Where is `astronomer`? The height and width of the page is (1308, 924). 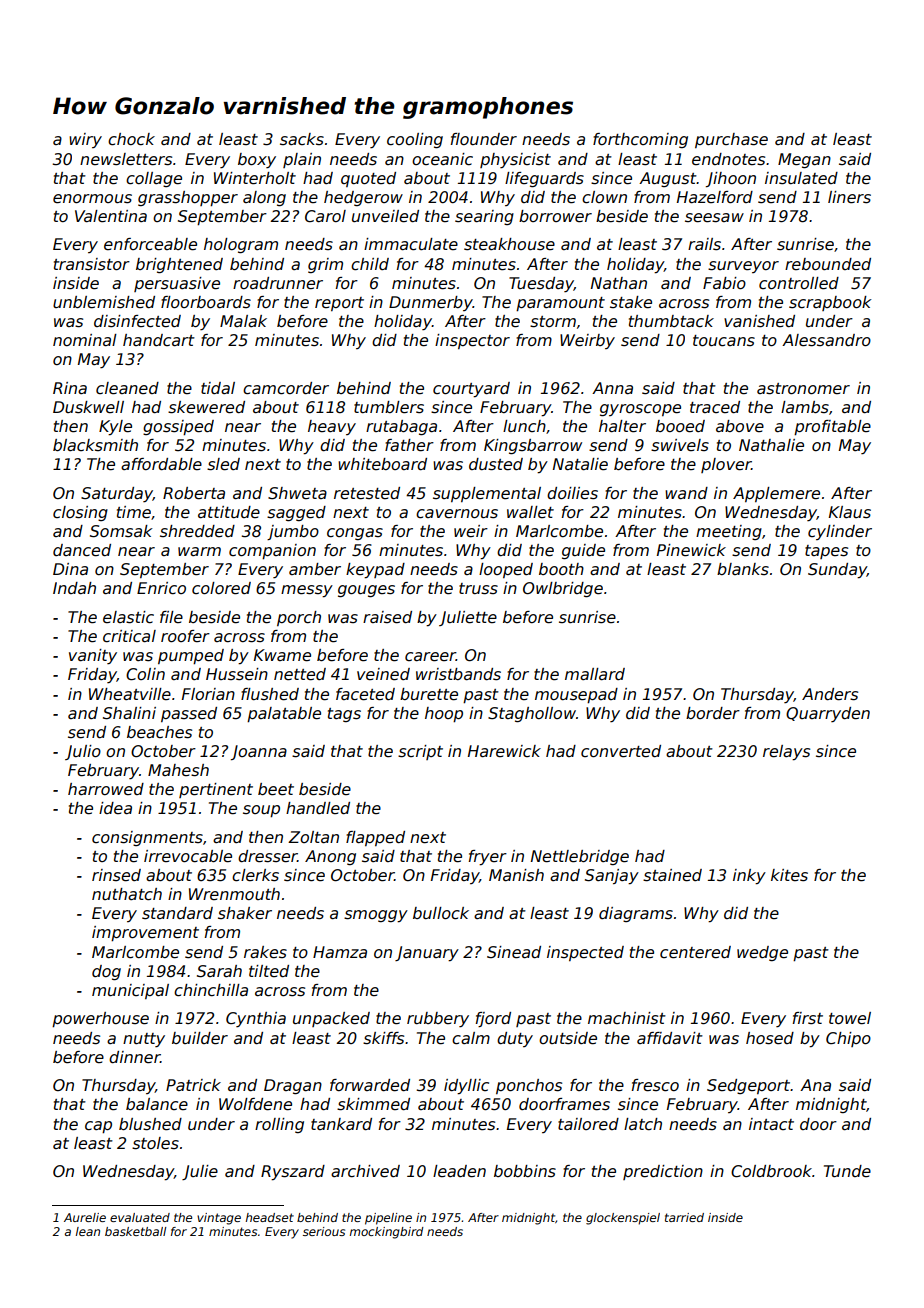 astronomer is located at coordinates (803, 389).
